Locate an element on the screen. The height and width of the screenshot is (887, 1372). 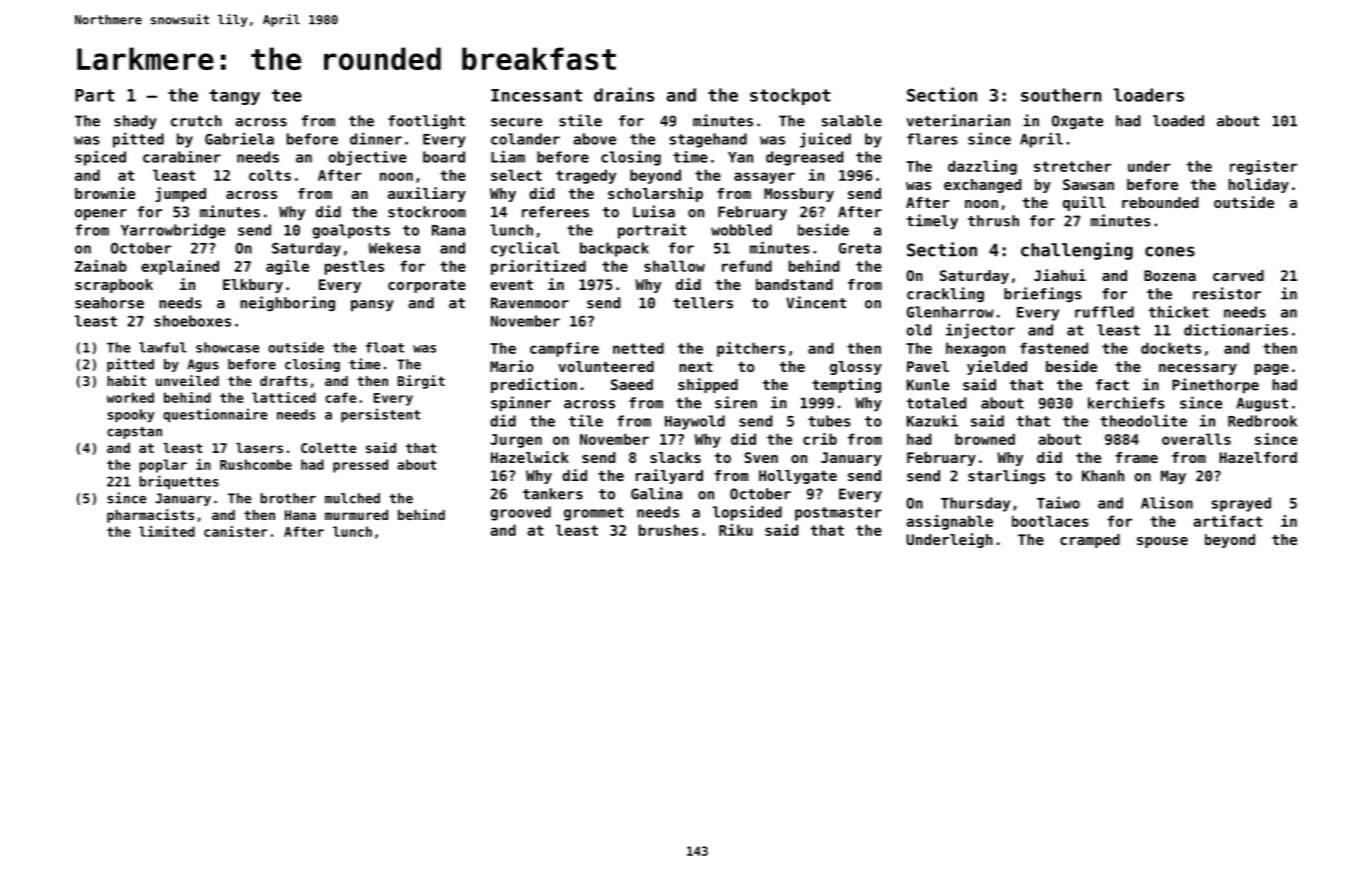
veterinarian is located at coordinates (958, 120).
